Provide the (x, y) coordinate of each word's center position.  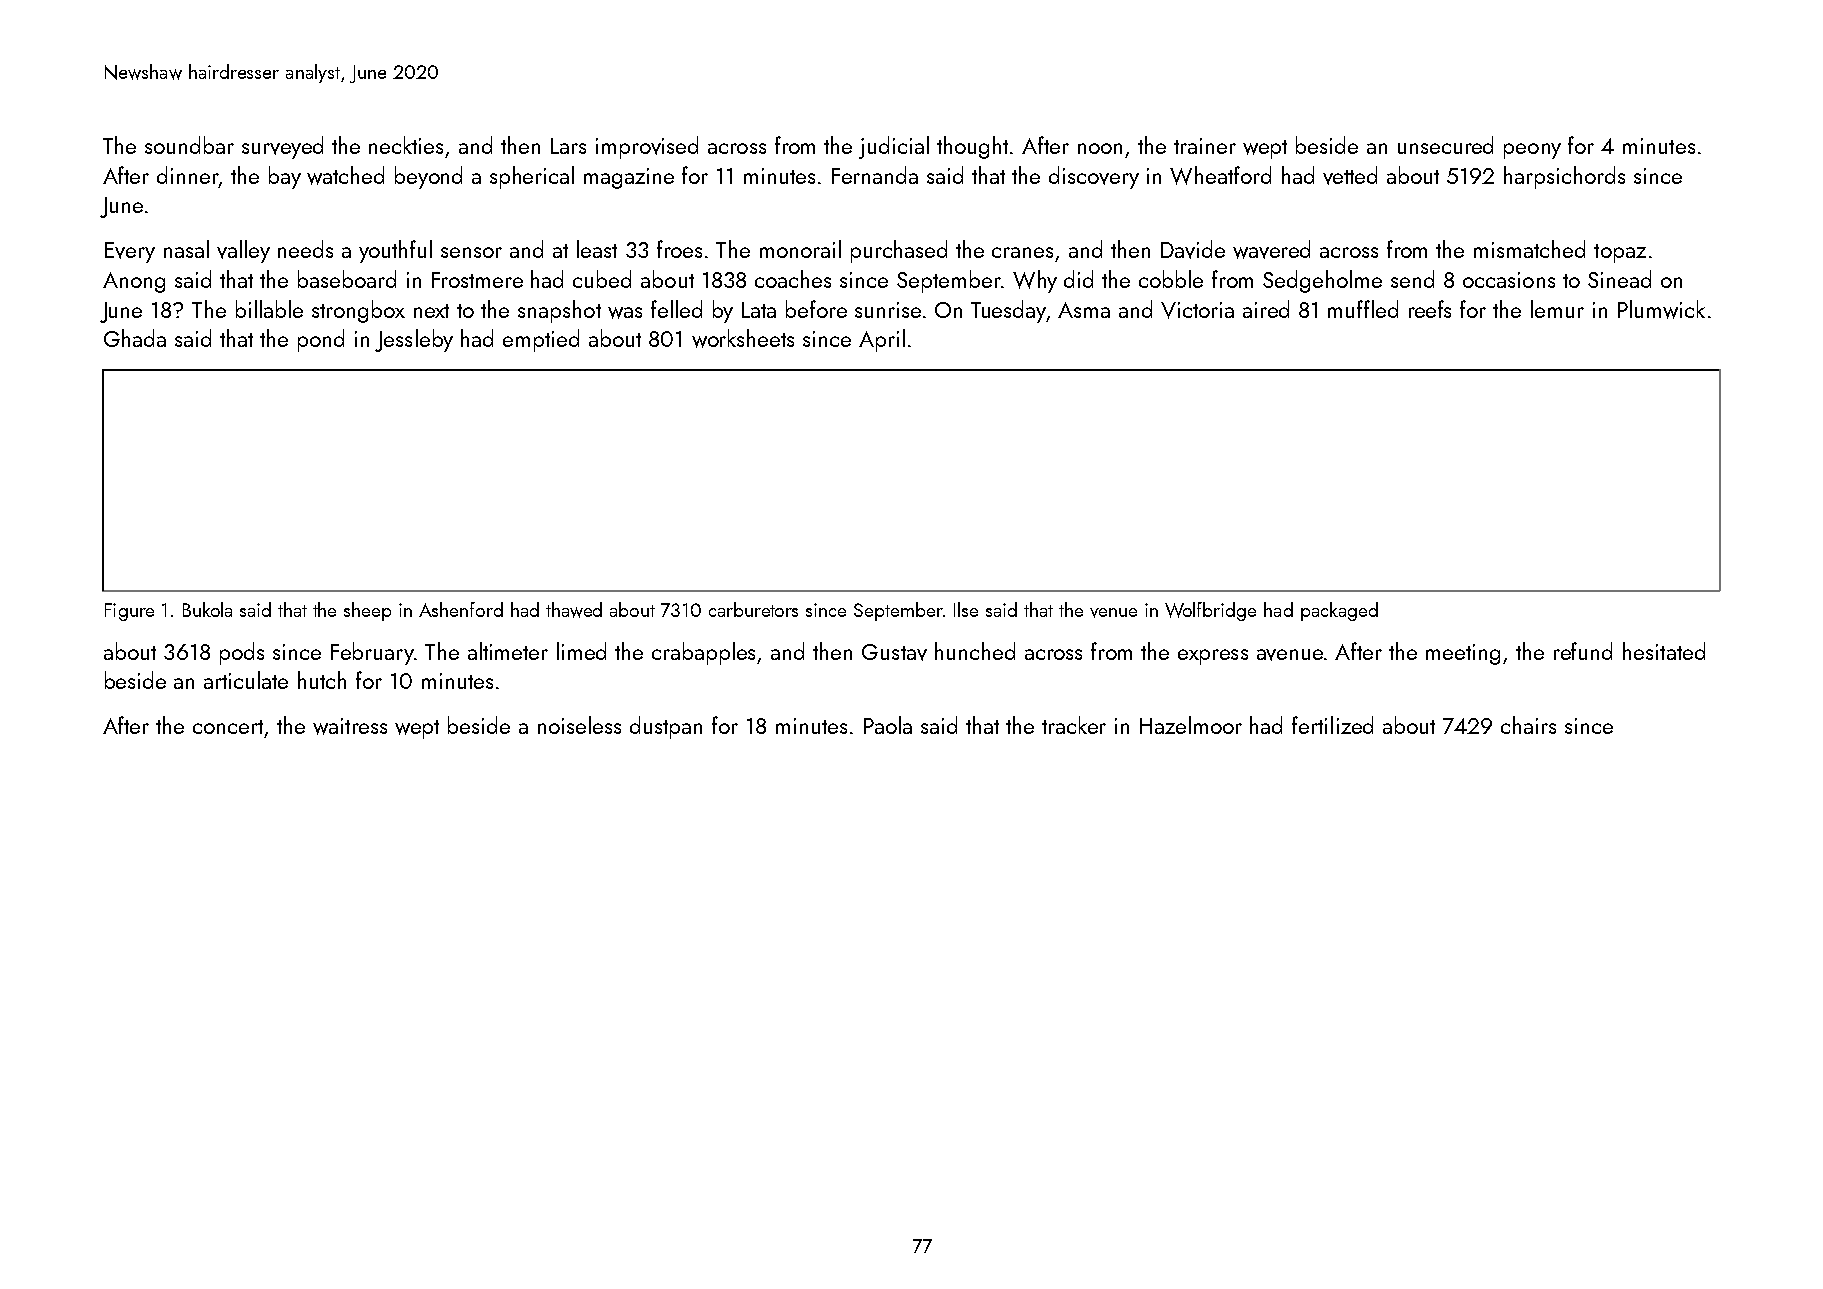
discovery (1094, 177)
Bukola (207, 609)
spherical (532, 177)
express (1213, 657)
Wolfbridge (1210, 611)
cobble (1171, 279)
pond (321, 340)
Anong (134, 282)
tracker (1074, 725)
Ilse (966, 609)
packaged (1339, 611)
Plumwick (1661, 309)
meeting (1463, 654)
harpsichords (1564, 177)
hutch (322, 680)
